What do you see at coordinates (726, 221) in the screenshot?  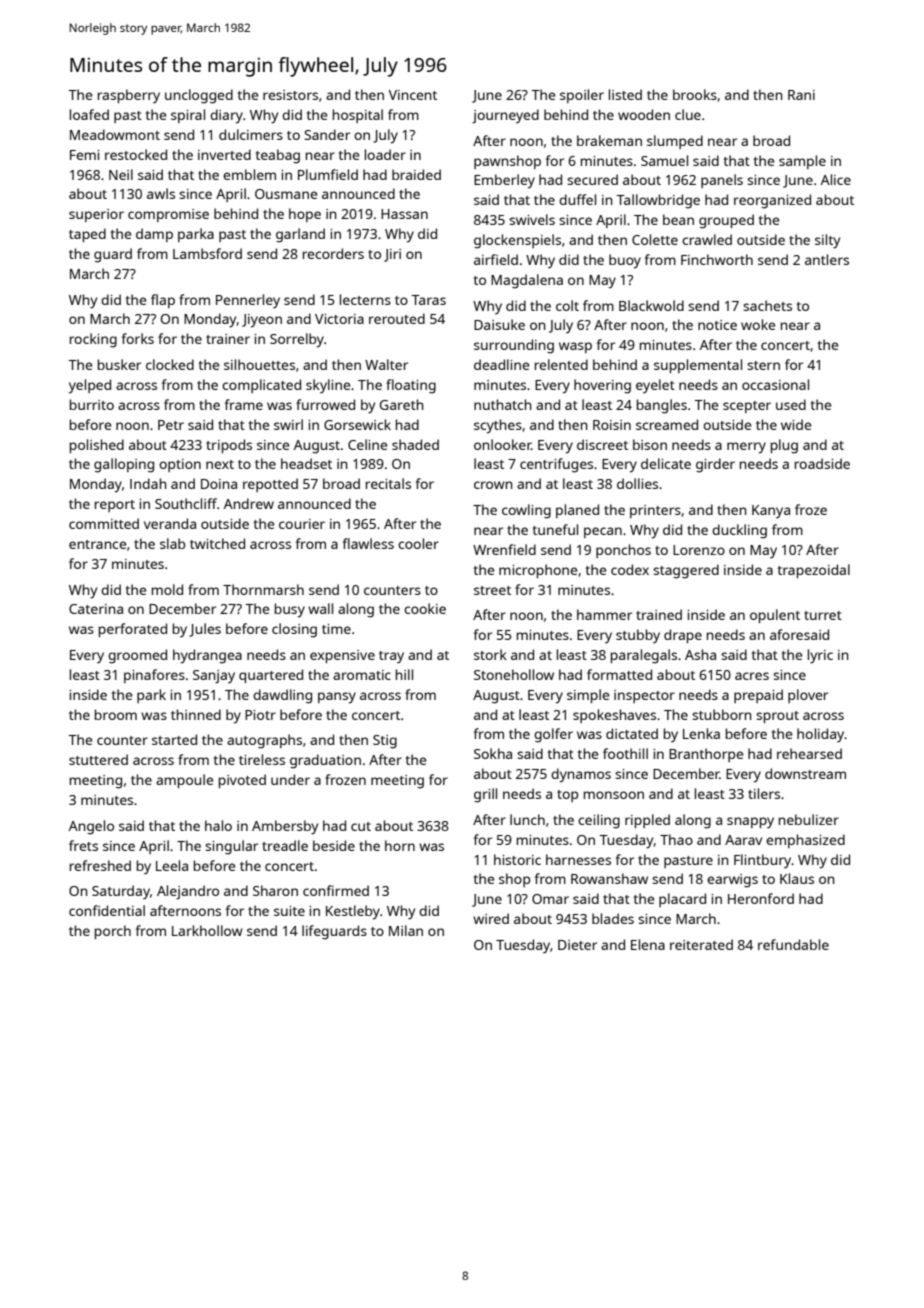 I see `grouped` at bounding box center [726, 221].
